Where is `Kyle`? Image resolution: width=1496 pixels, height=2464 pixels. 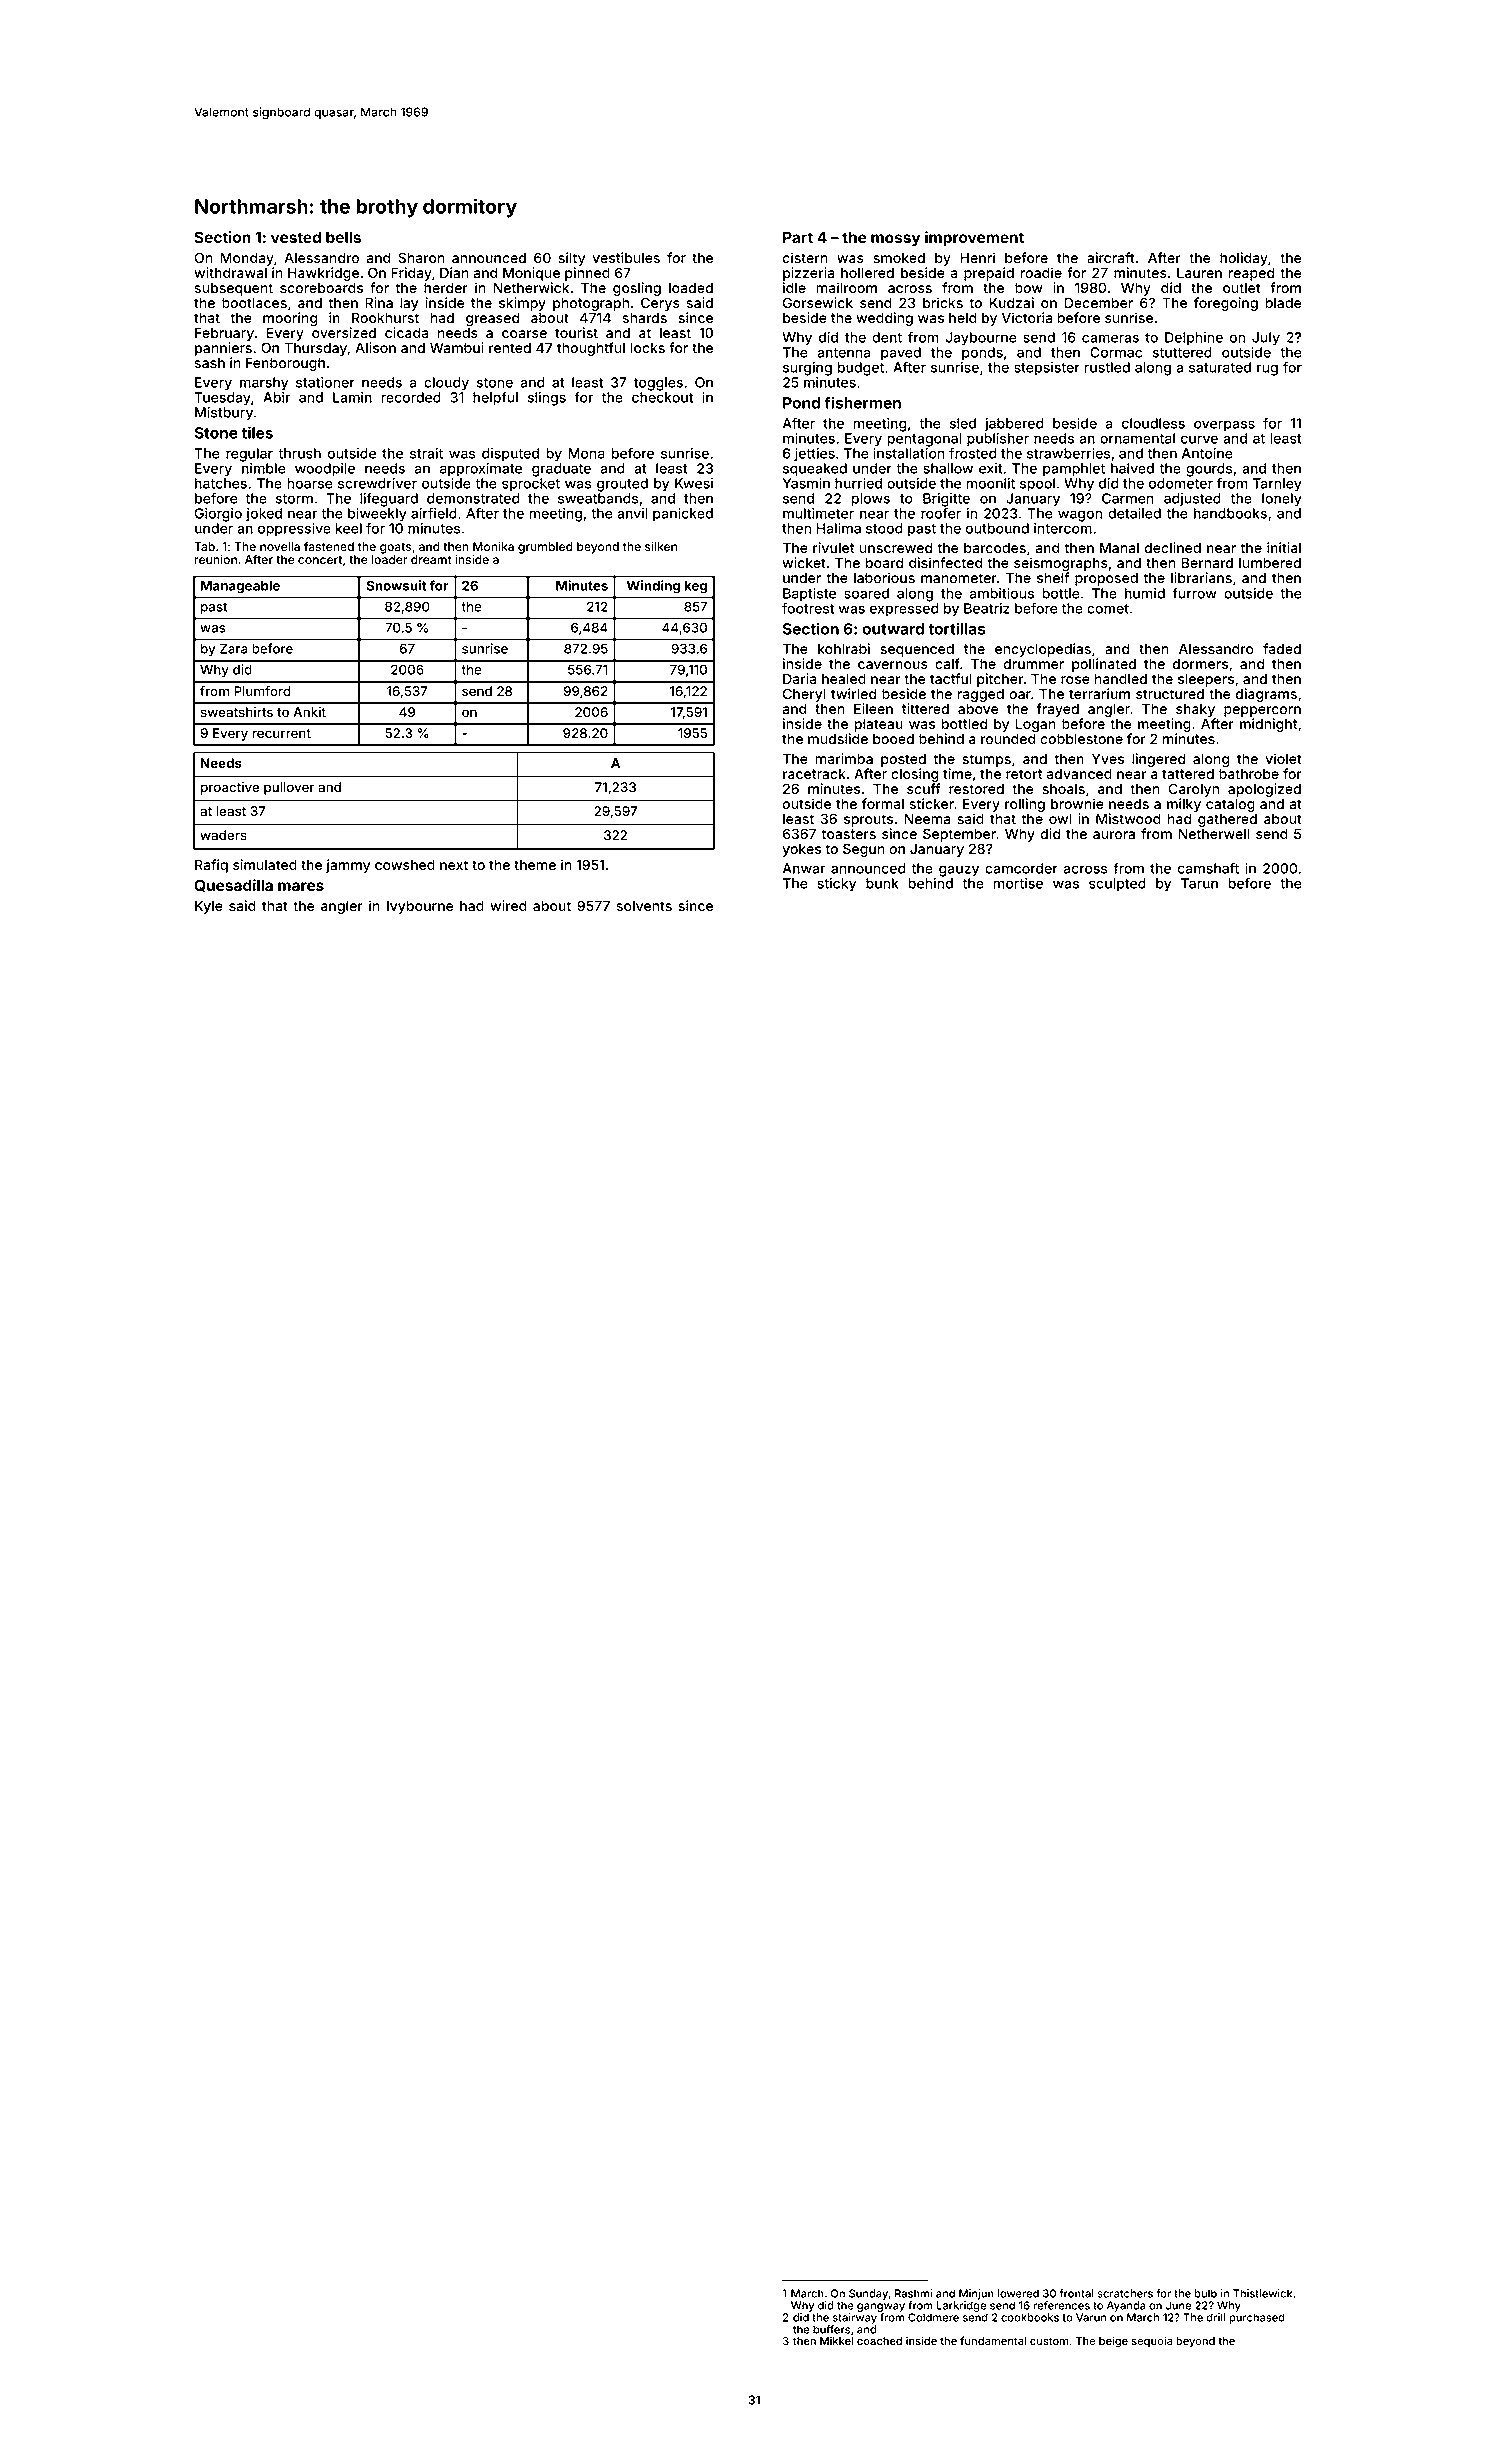
Kyle is located at coordinates (209, 907).
